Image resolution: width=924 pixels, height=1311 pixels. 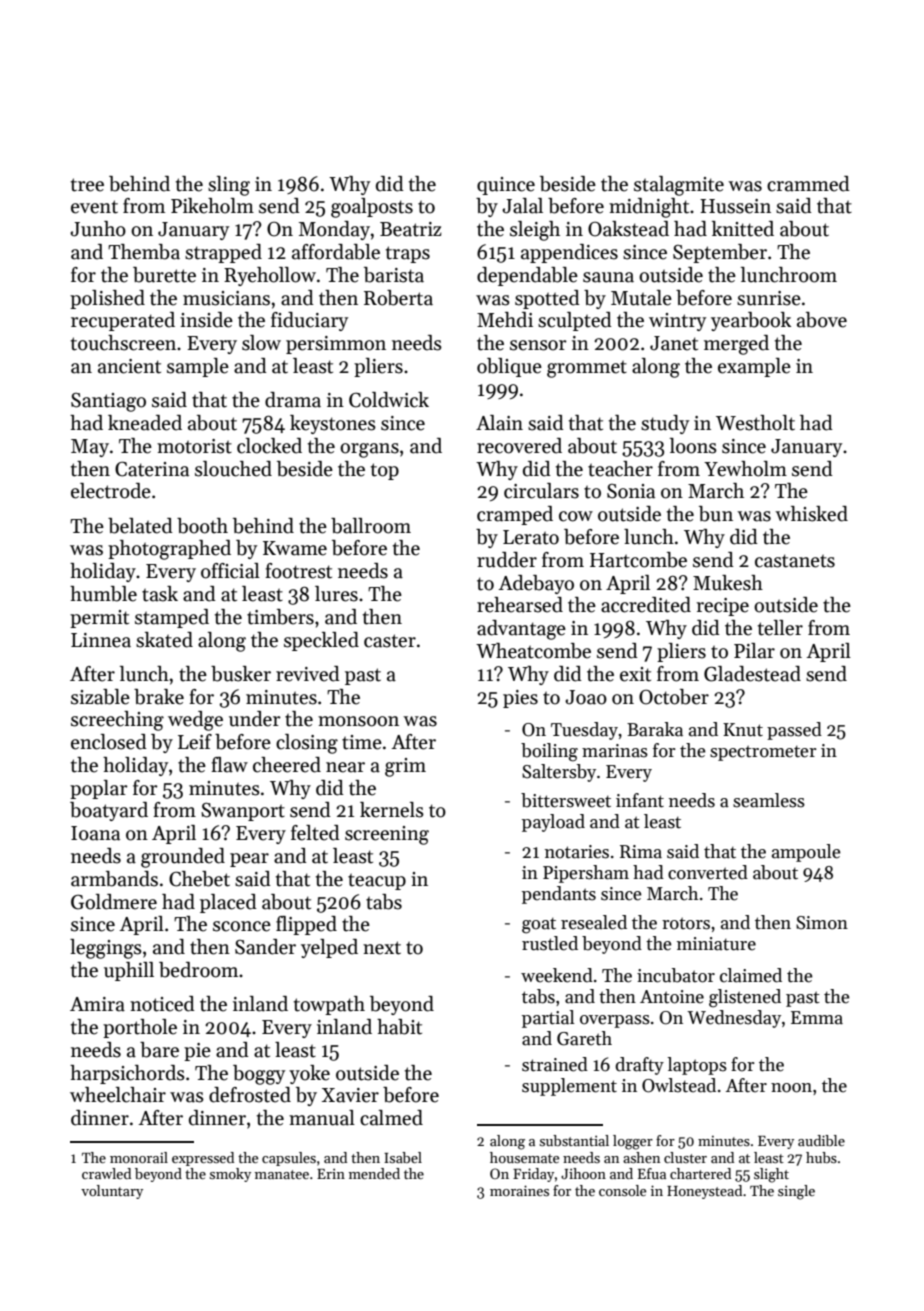 What do you see at coordinates (515, 515) in the screenshot?
I see `cramped` at bounding box center [515, 515].
